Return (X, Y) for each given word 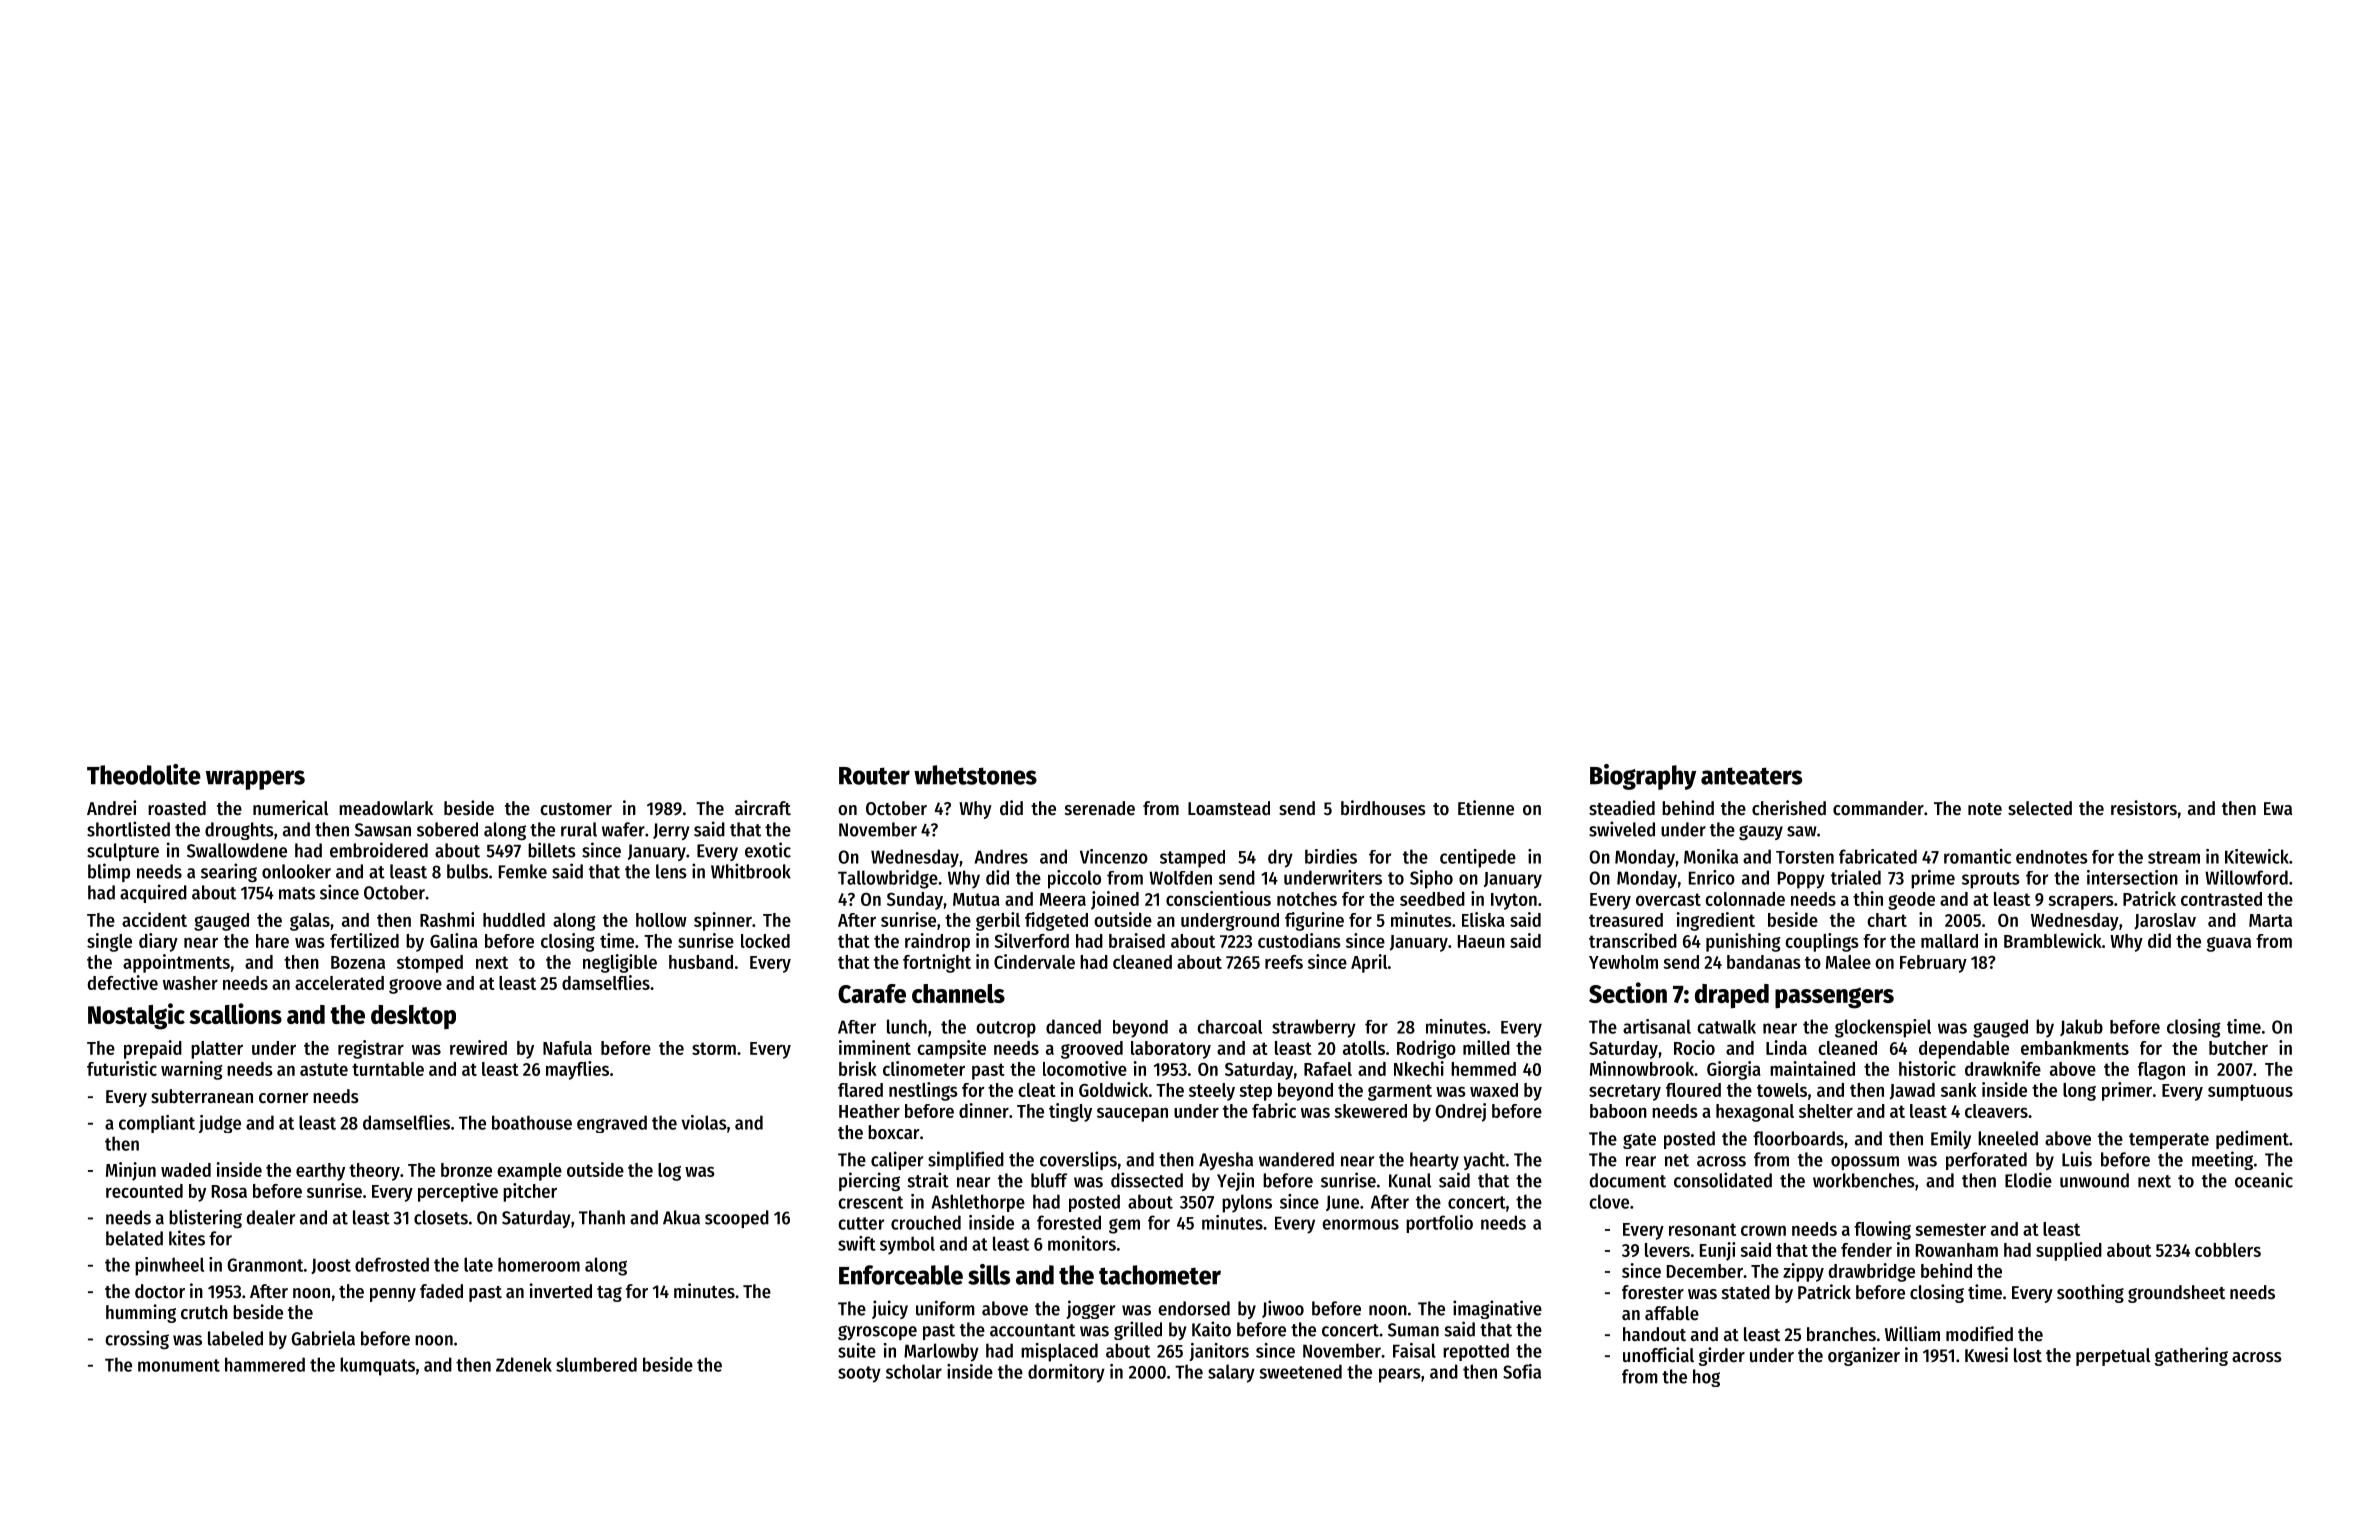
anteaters (1751, 776)
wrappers (255, 780)
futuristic (122, 1068)
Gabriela (323, 1338)
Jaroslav (2165, 921)
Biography (1643, 777)
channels (958, 993)
